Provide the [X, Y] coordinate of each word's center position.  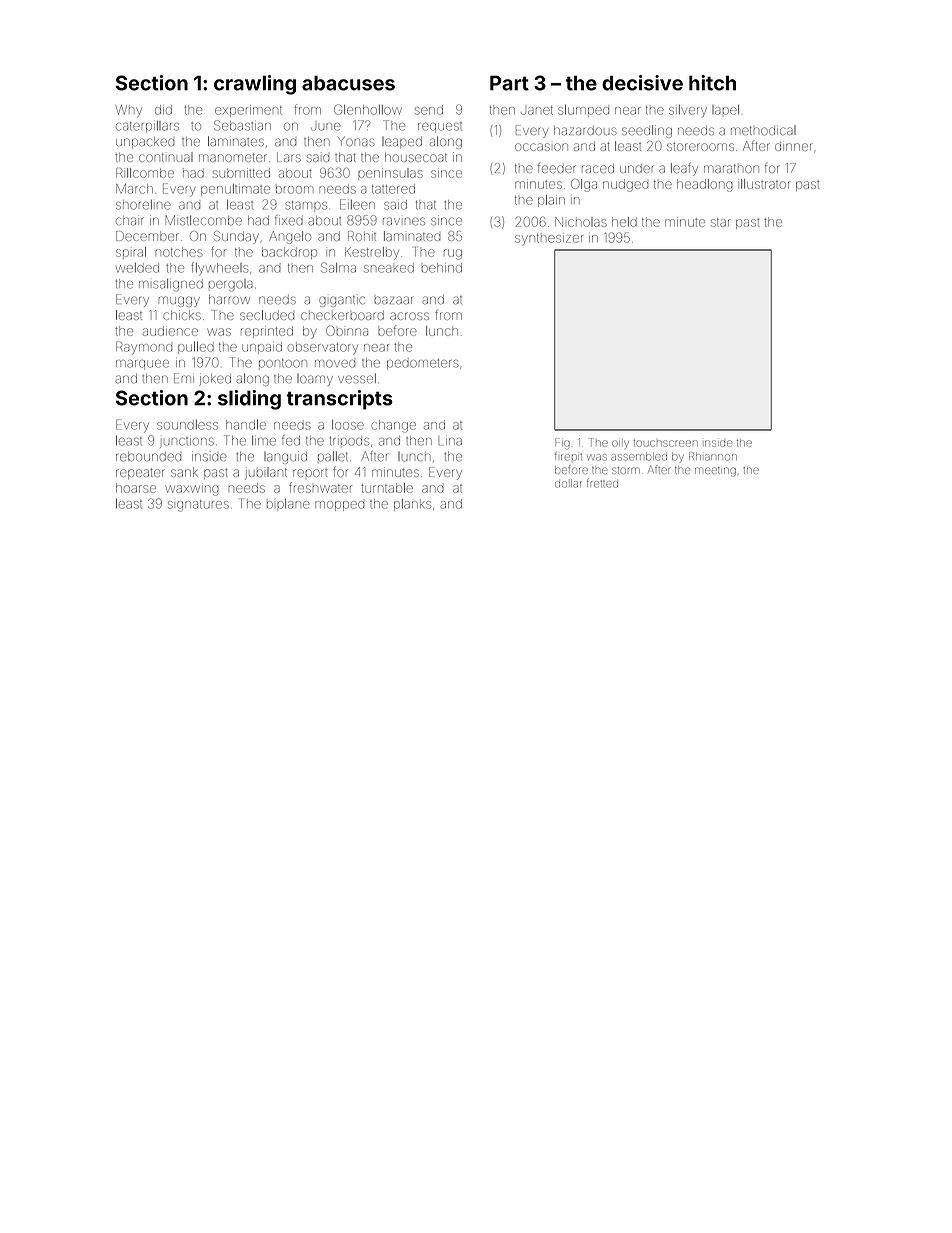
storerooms [700, 146]
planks [412, 505]
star [721, 222]
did [163, 110]
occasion [541, 147]
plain [551, 201]
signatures [198, 506]
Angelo [290, 237]
